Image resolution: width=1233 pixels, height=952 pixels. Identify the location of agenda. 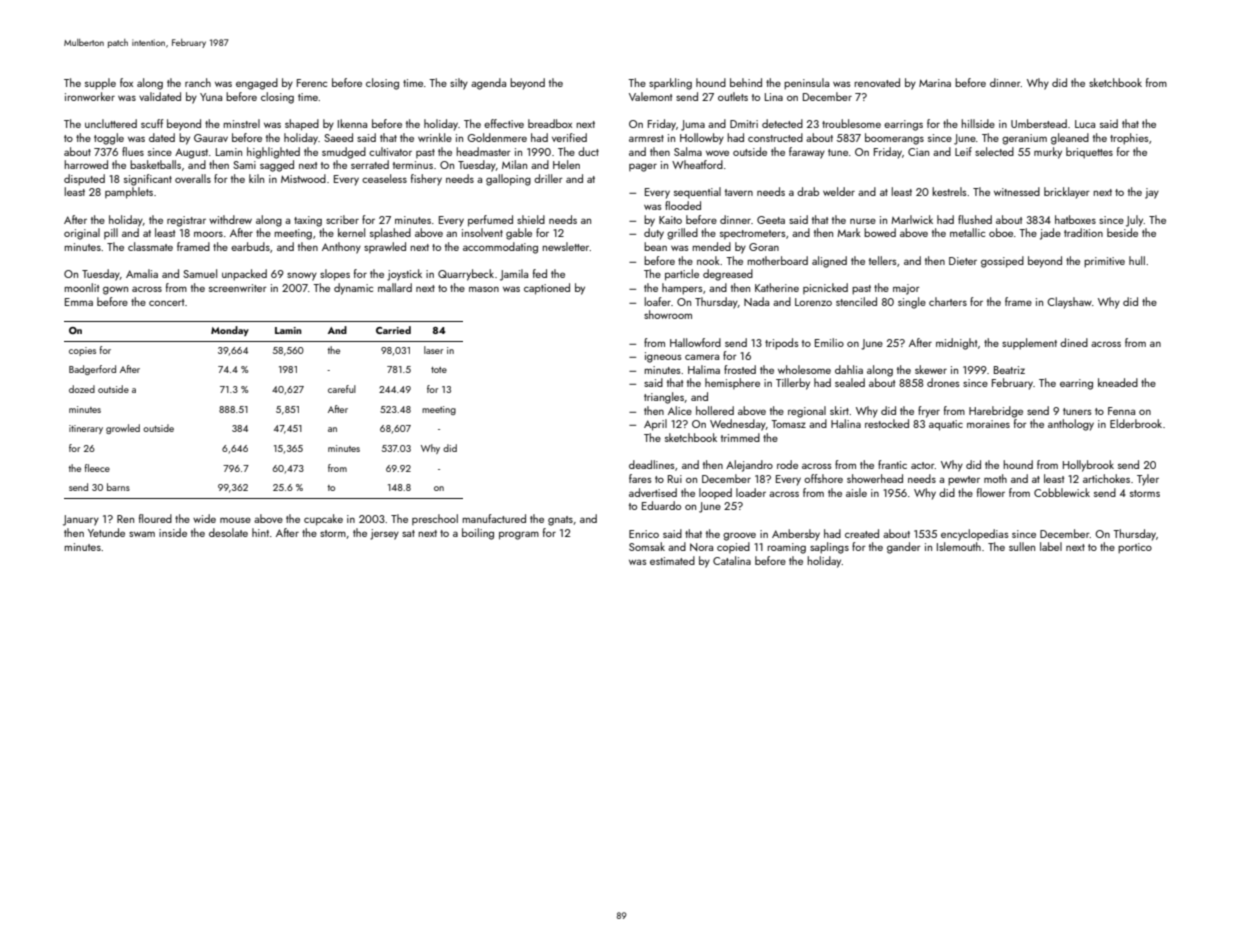
(488, 84).
